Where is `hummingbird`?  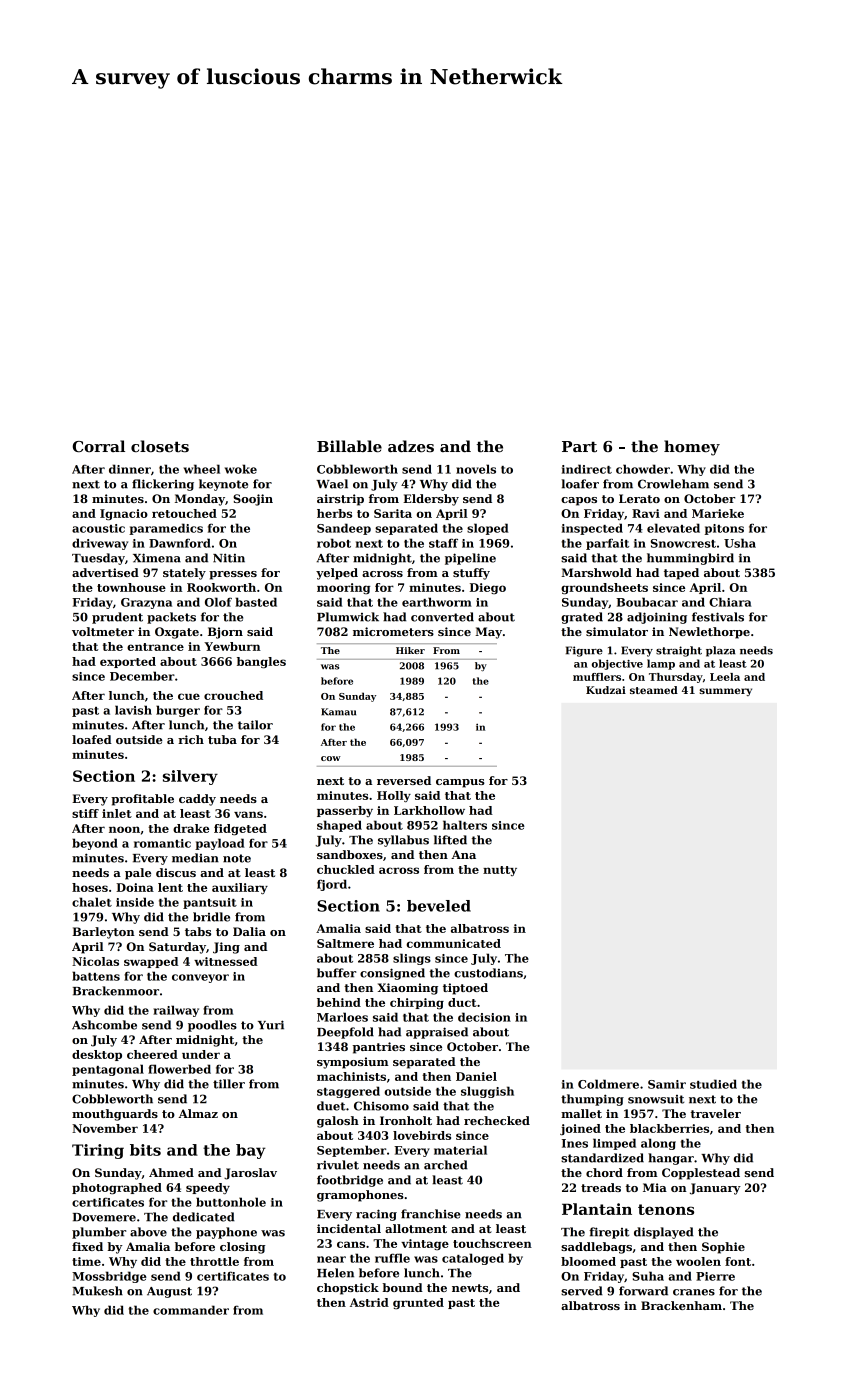 hummingbird is located at coordinates (690, 559).
